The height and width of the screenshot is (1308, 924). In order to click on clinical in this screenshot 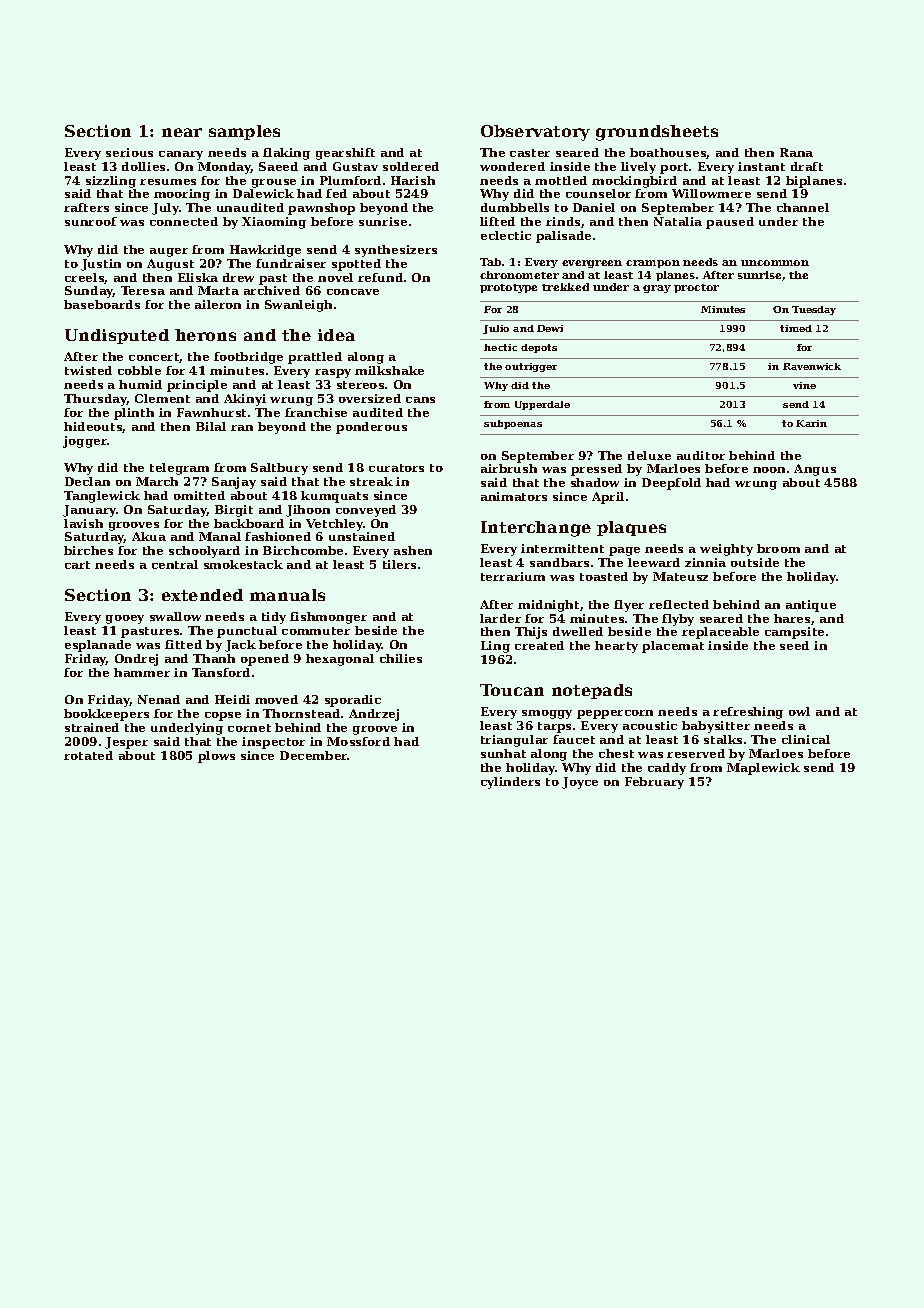, I will do `click(806, 739)`.
